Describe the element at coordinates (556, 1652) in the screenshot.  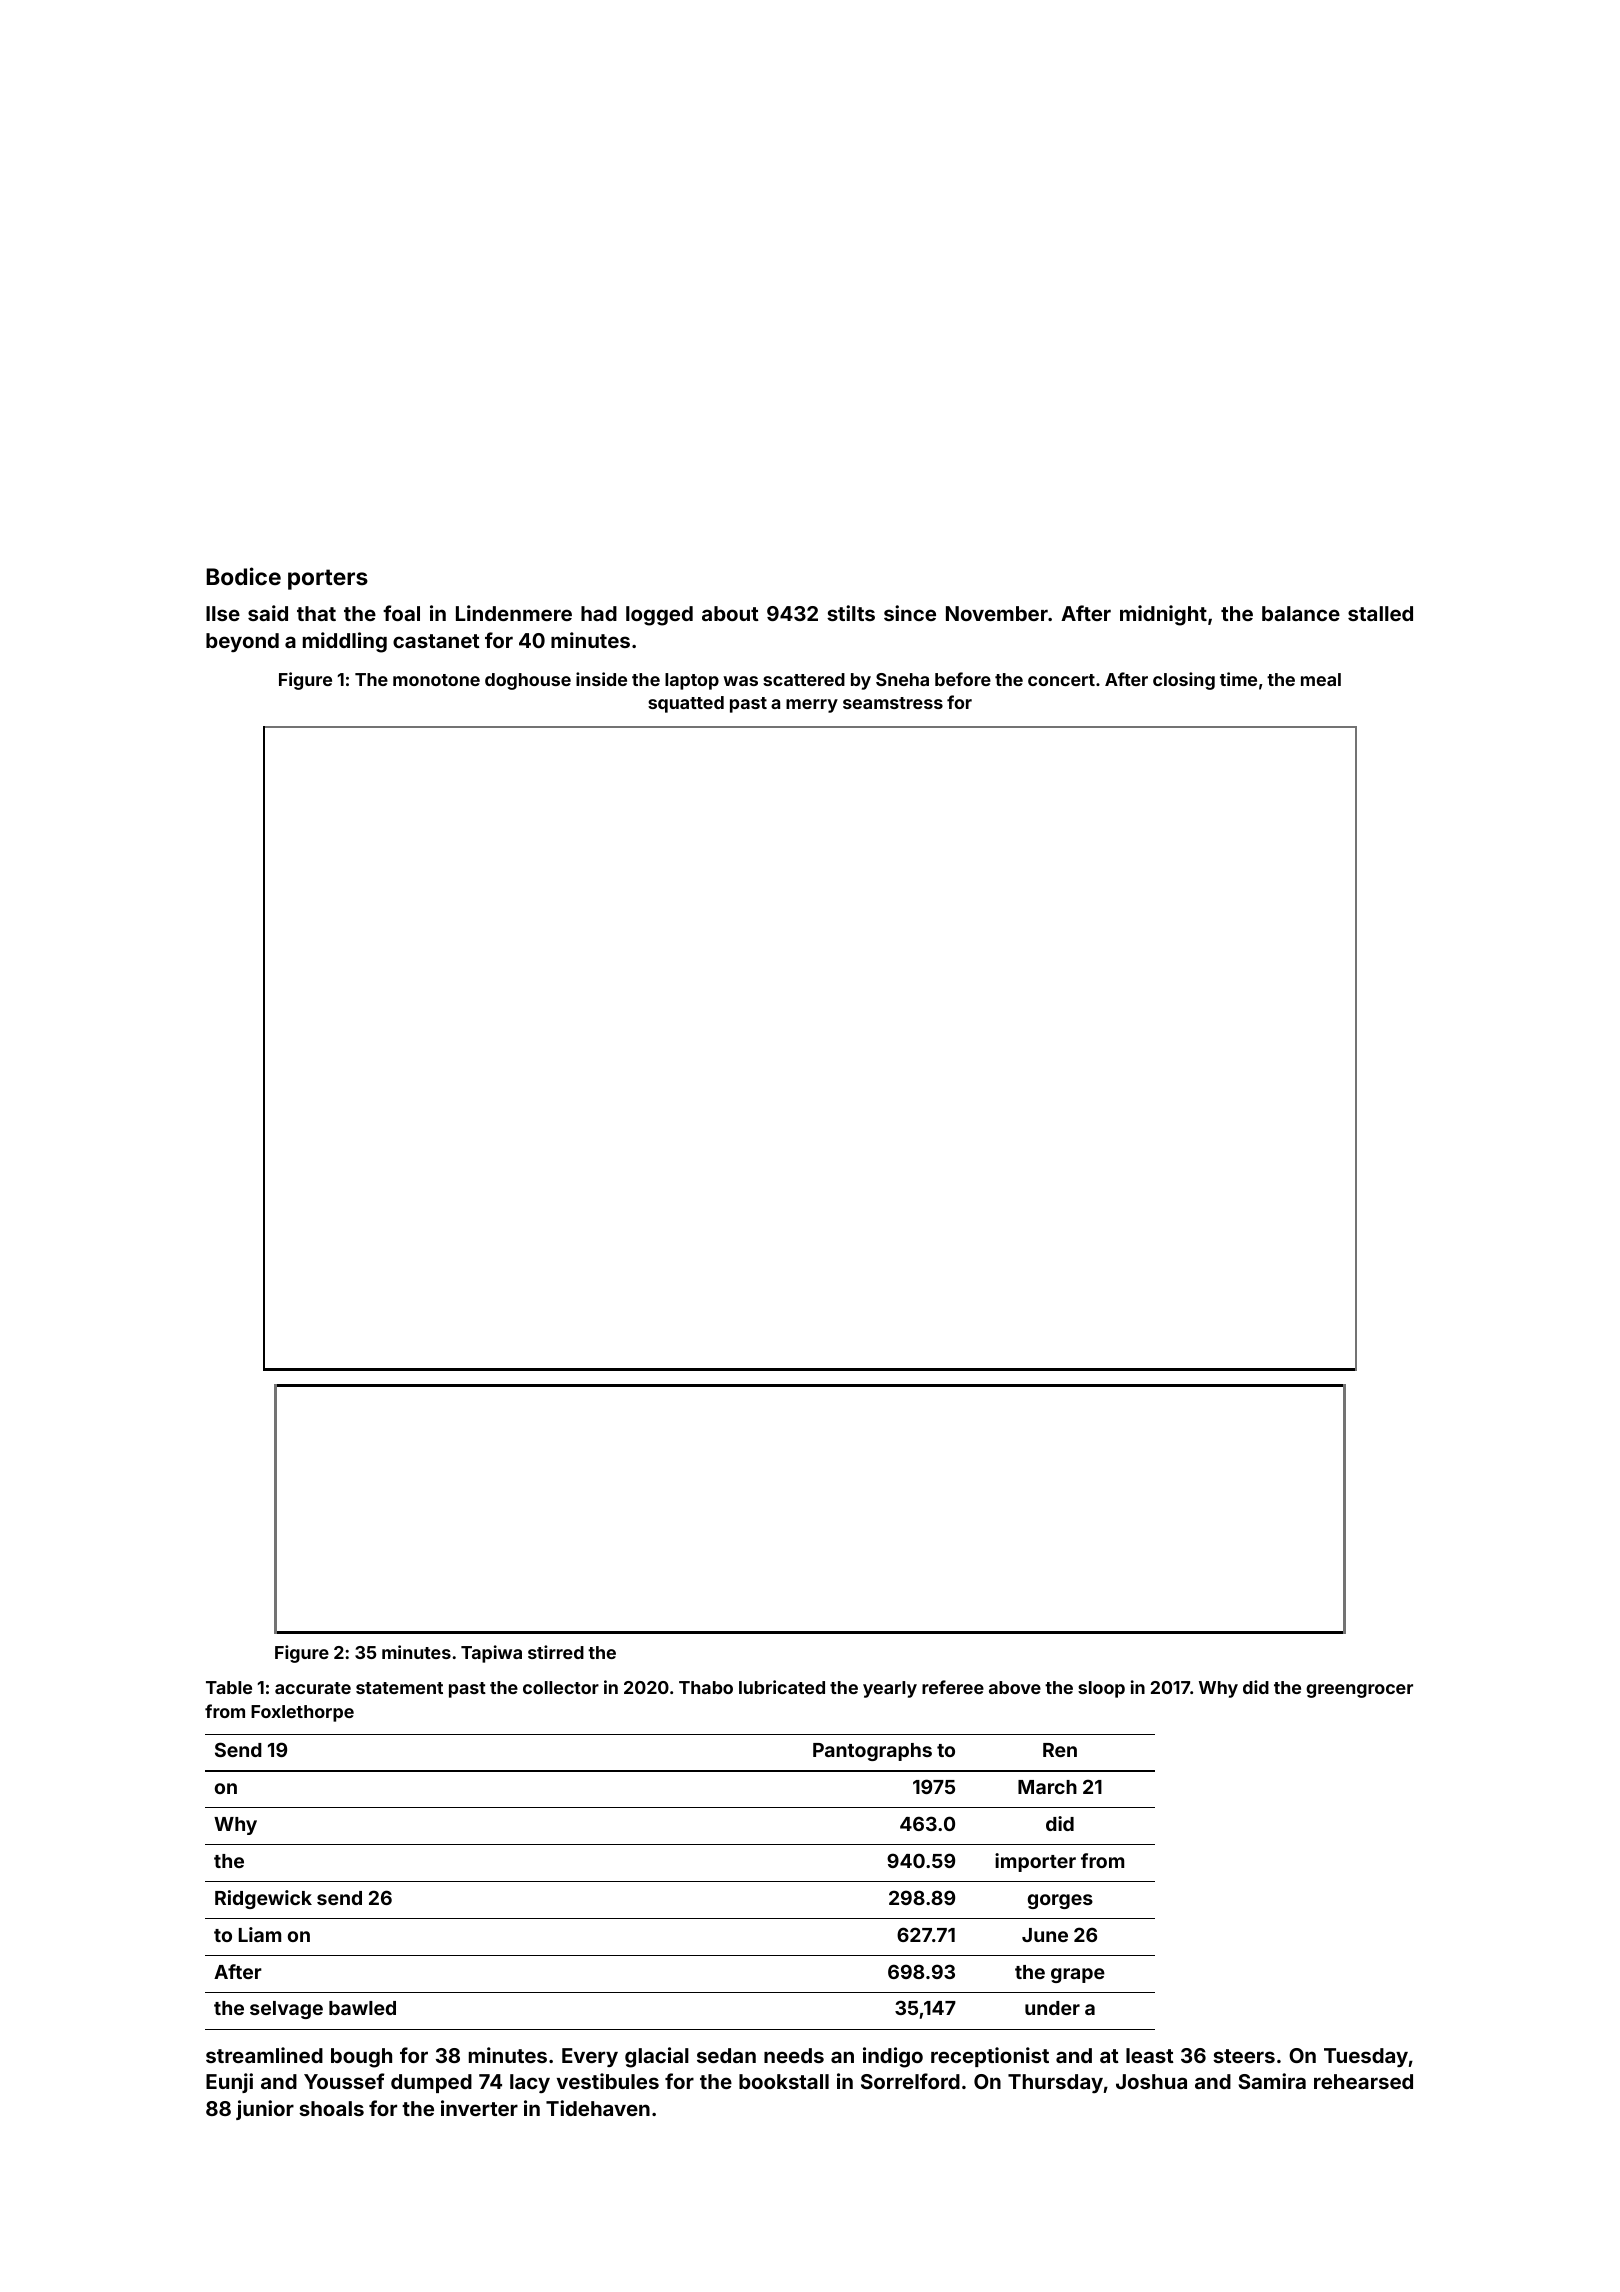
I see `stirred` at that location.
